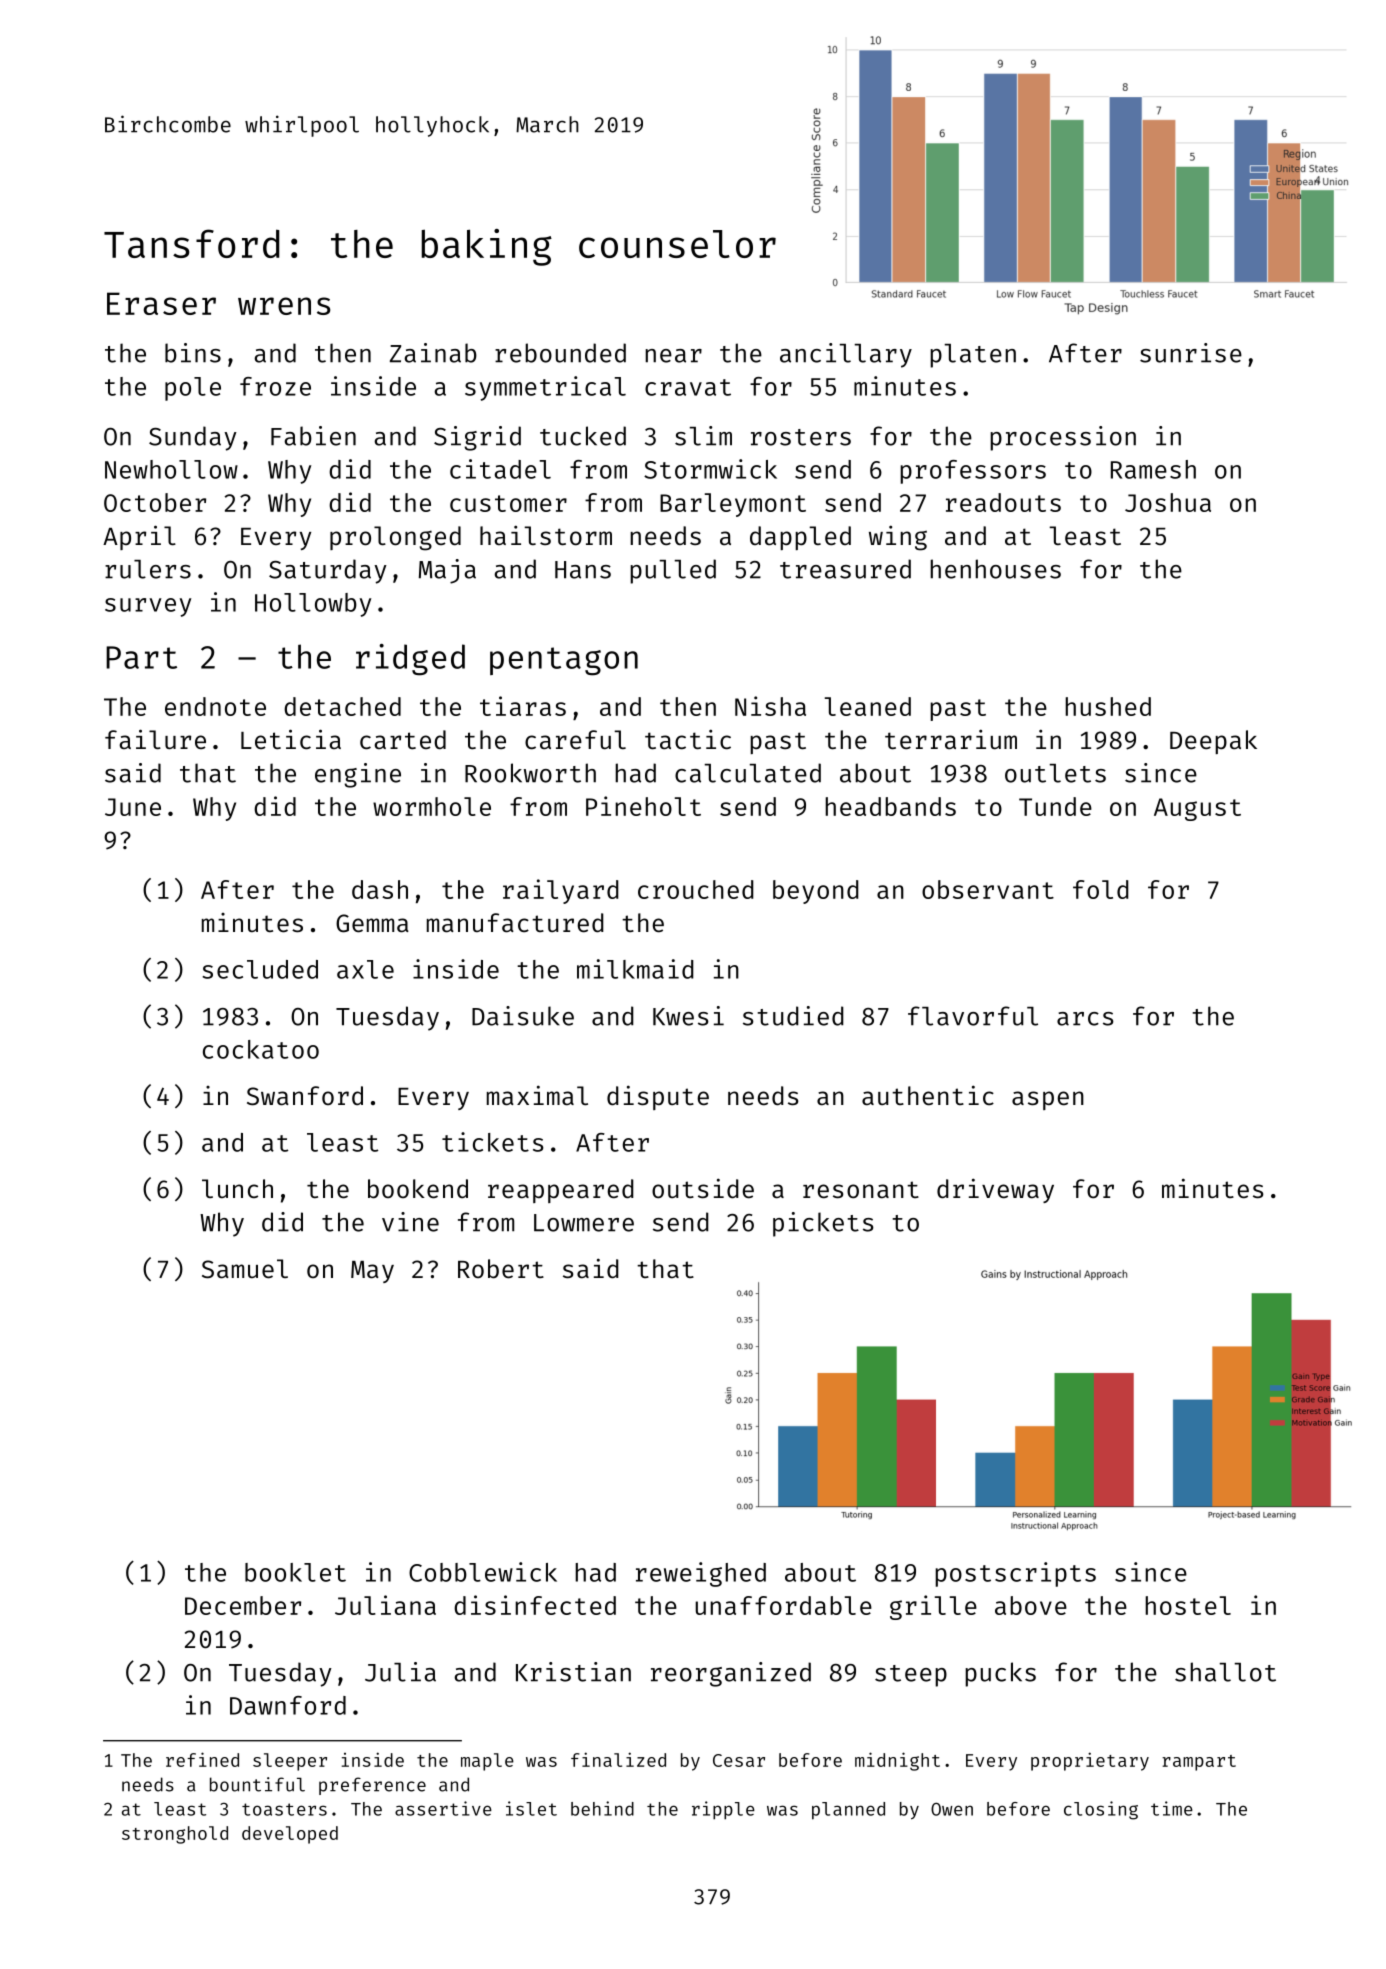 This screenshot has height=1969, width=1386. What do you see at coordinates (952, 1809) in the screenshot?
I see `Owen` at bounding box center [952, 1809].
